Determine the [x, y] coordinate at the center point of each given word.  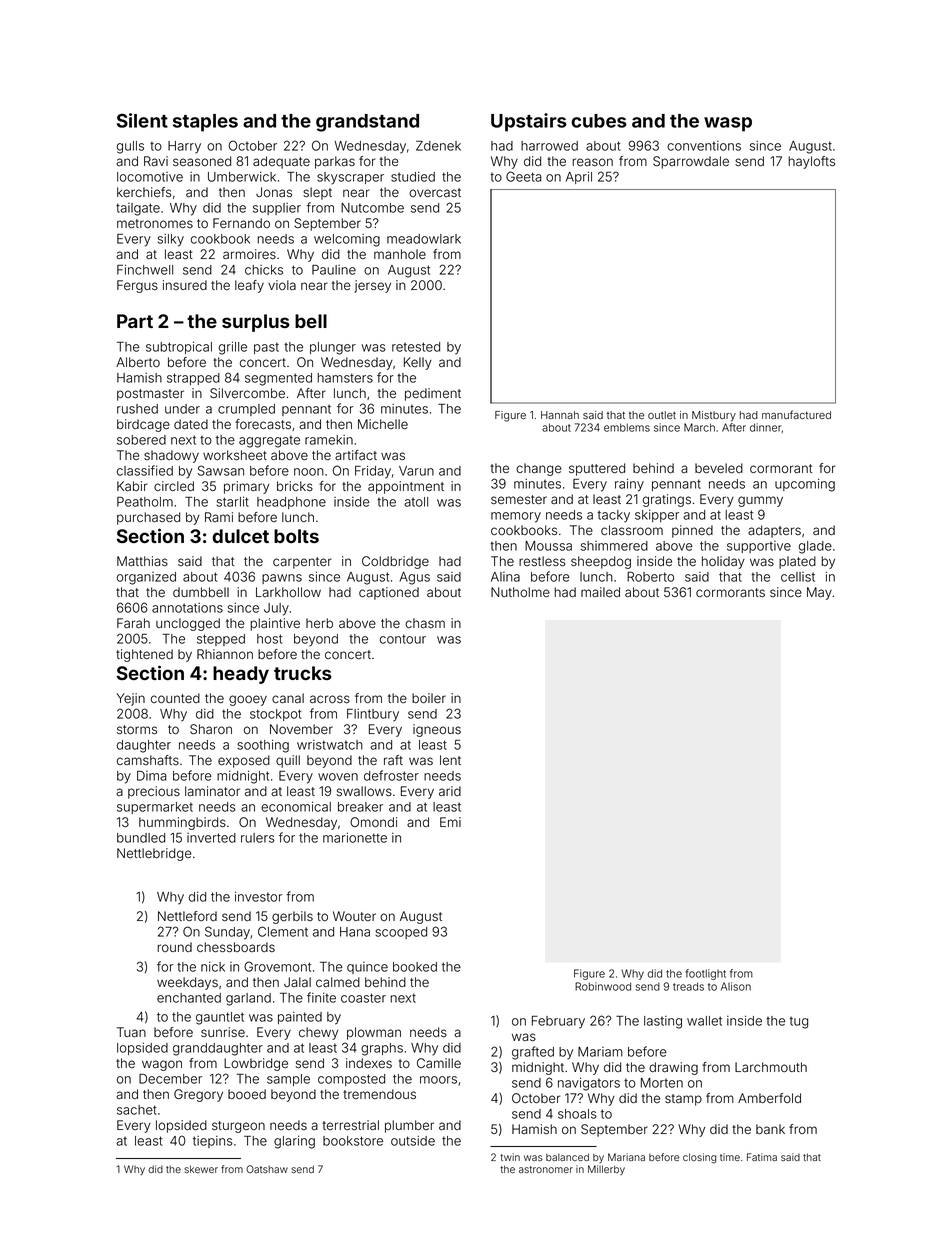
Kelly [418, 363]
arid [450, 791]
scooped [401, 933]
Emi [450, 822]
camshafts [148, 760]
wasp [728, 124]
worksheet [235, 455]
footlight [705, 974]
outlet [662, 415]
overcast [435, 193]
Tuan [131, 1032]
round [175, 947]
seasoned [202, 161]
